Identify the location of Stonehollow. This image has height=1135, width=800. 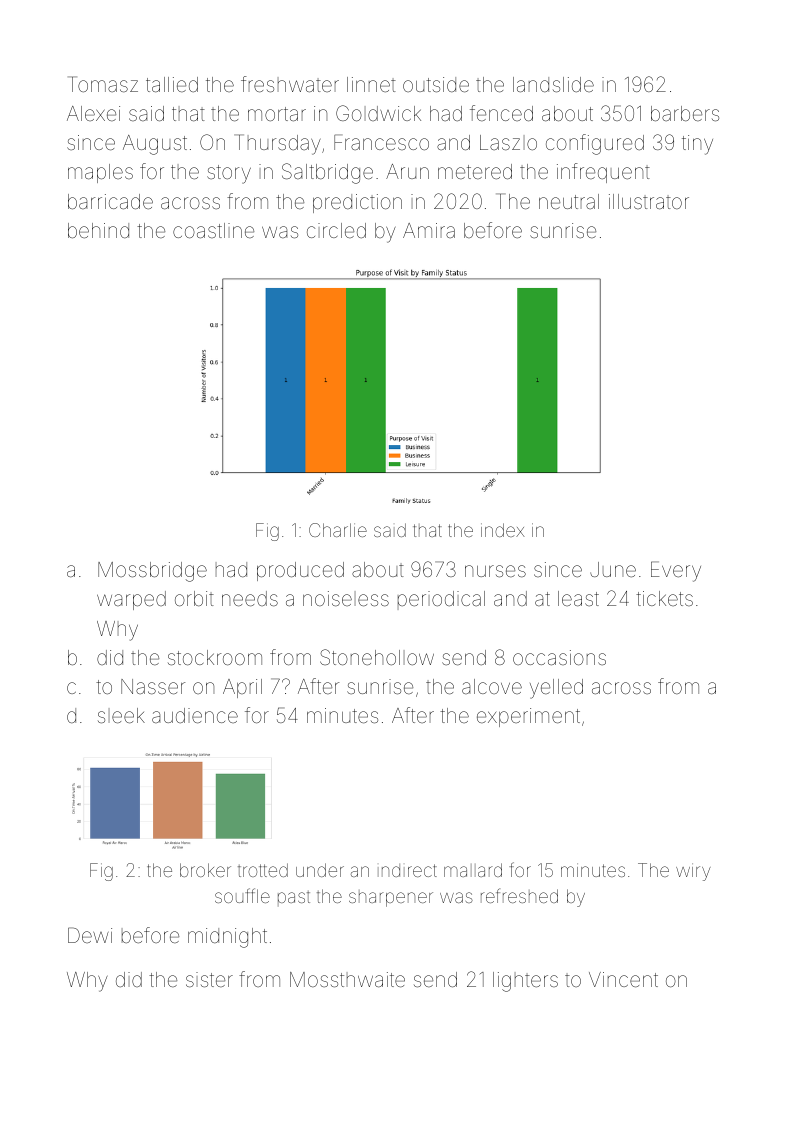
(377, 657).
